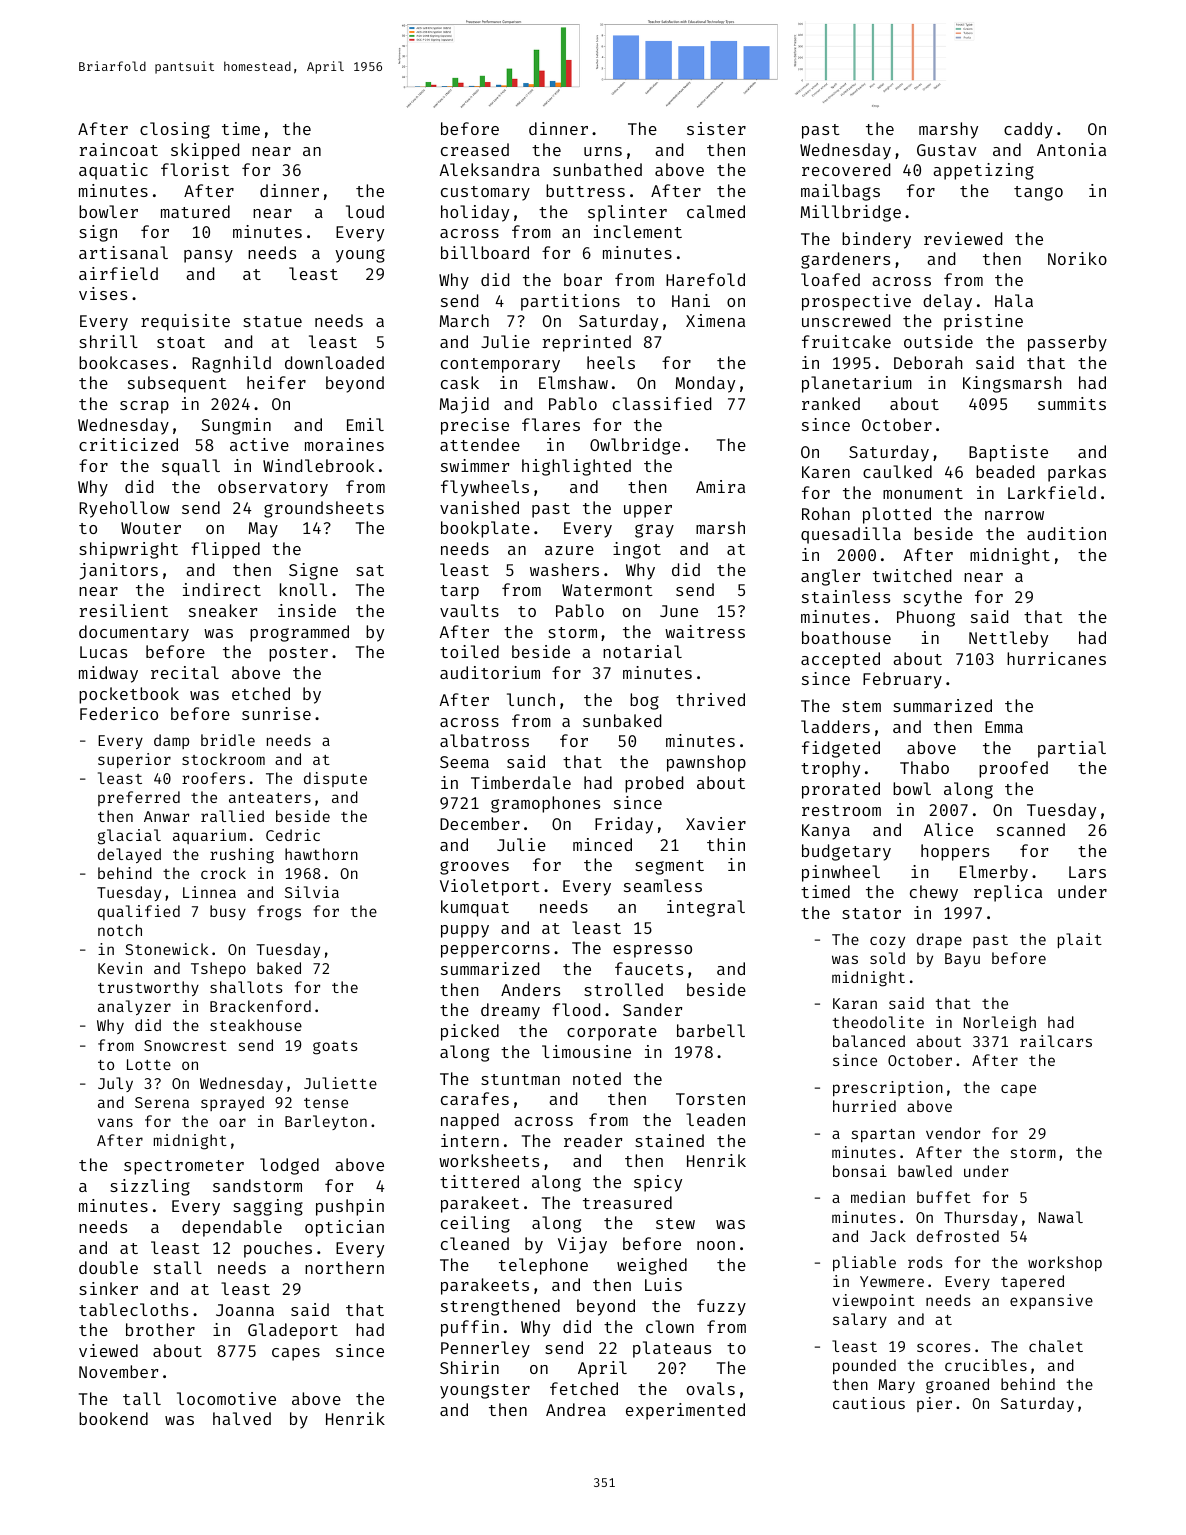  Describe the element at coordinates (670, 1326) in the document. I see `clown` at that location.
